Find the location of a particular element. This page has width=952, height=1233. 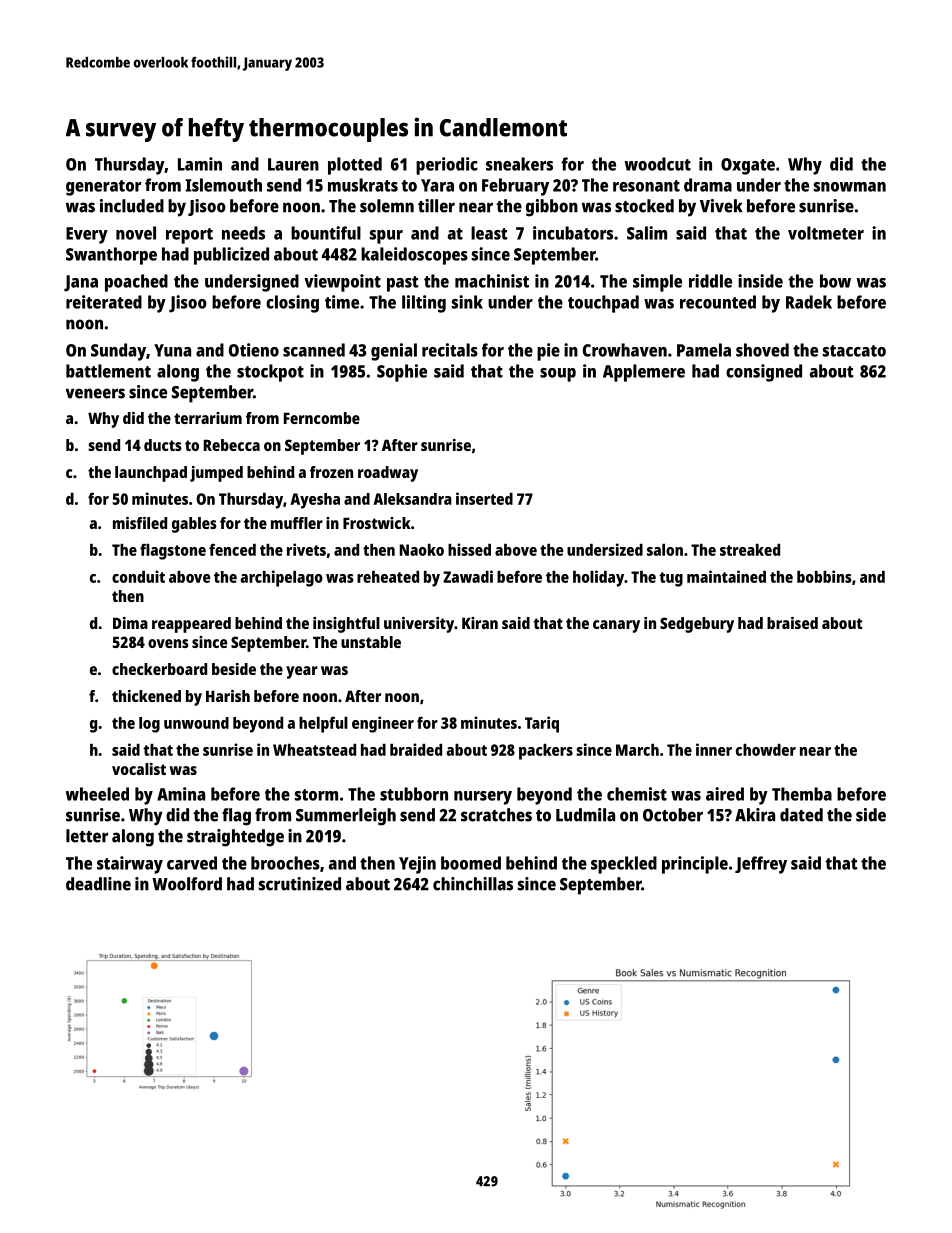

tug is located at coordinates (671, 579).
